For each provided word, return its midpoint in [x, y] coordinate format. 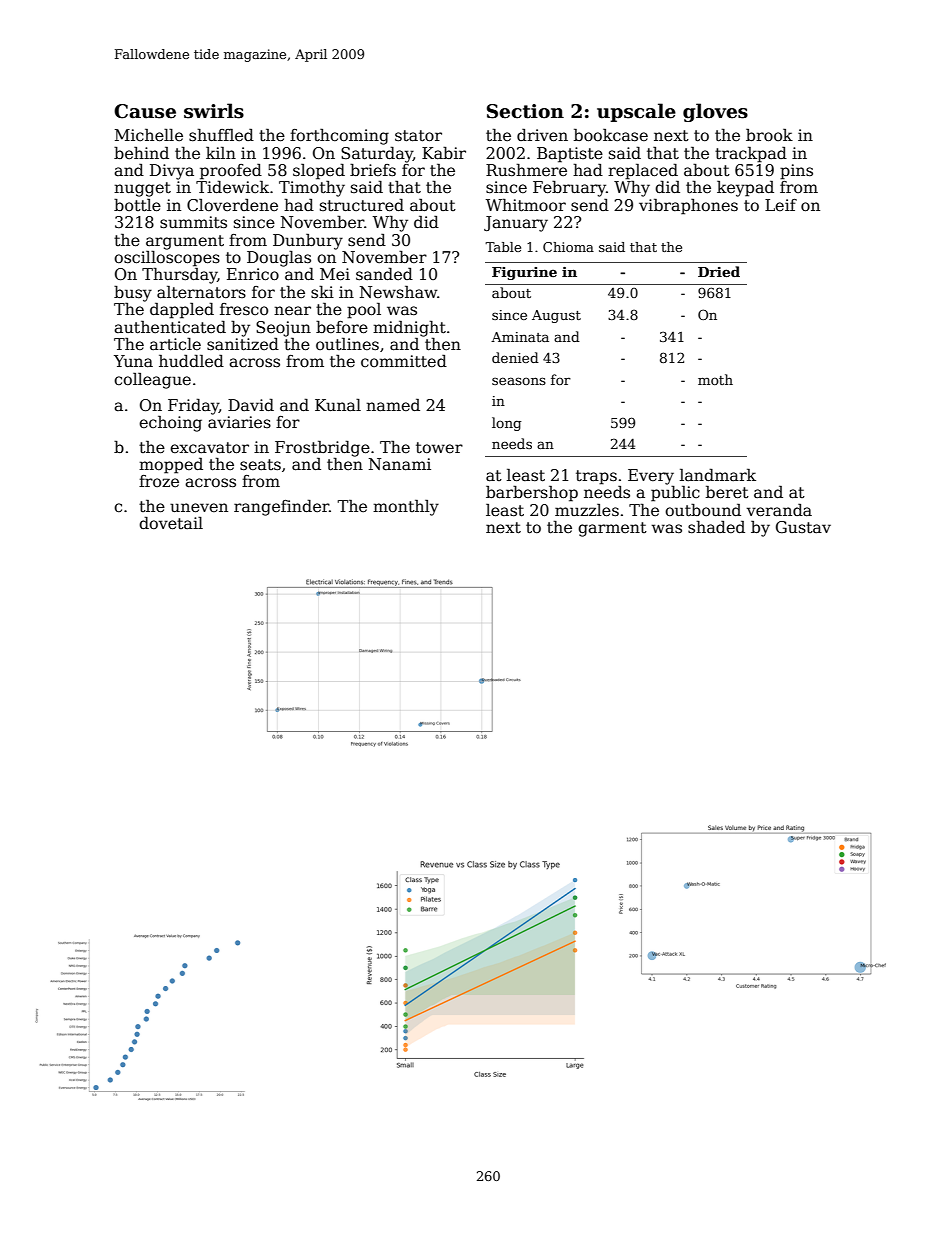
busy [133, 294]
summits [193, 222]
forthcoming [339, 136]
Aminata [520, 337]
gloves [715, 112]
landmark [718, 475]
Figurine [524, 273]
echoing [170, 423]
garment [612, 529]
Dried [719, 271]
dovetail [171, 523]
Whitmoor [526, 205]
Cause [145, 111]
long [507, 424]
